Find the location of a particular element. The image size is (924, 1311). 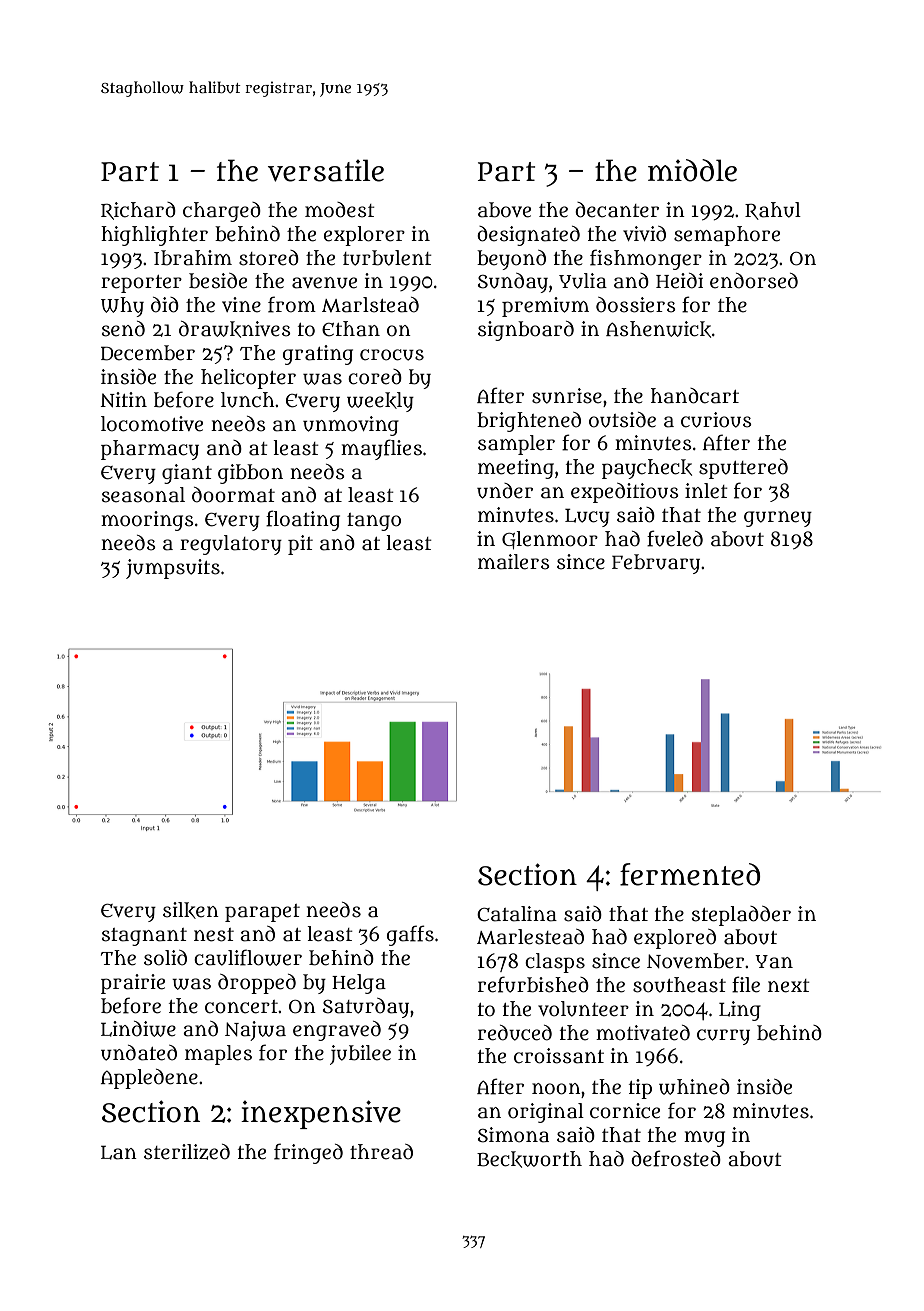

handcart is located at coordinates (695, 396).
